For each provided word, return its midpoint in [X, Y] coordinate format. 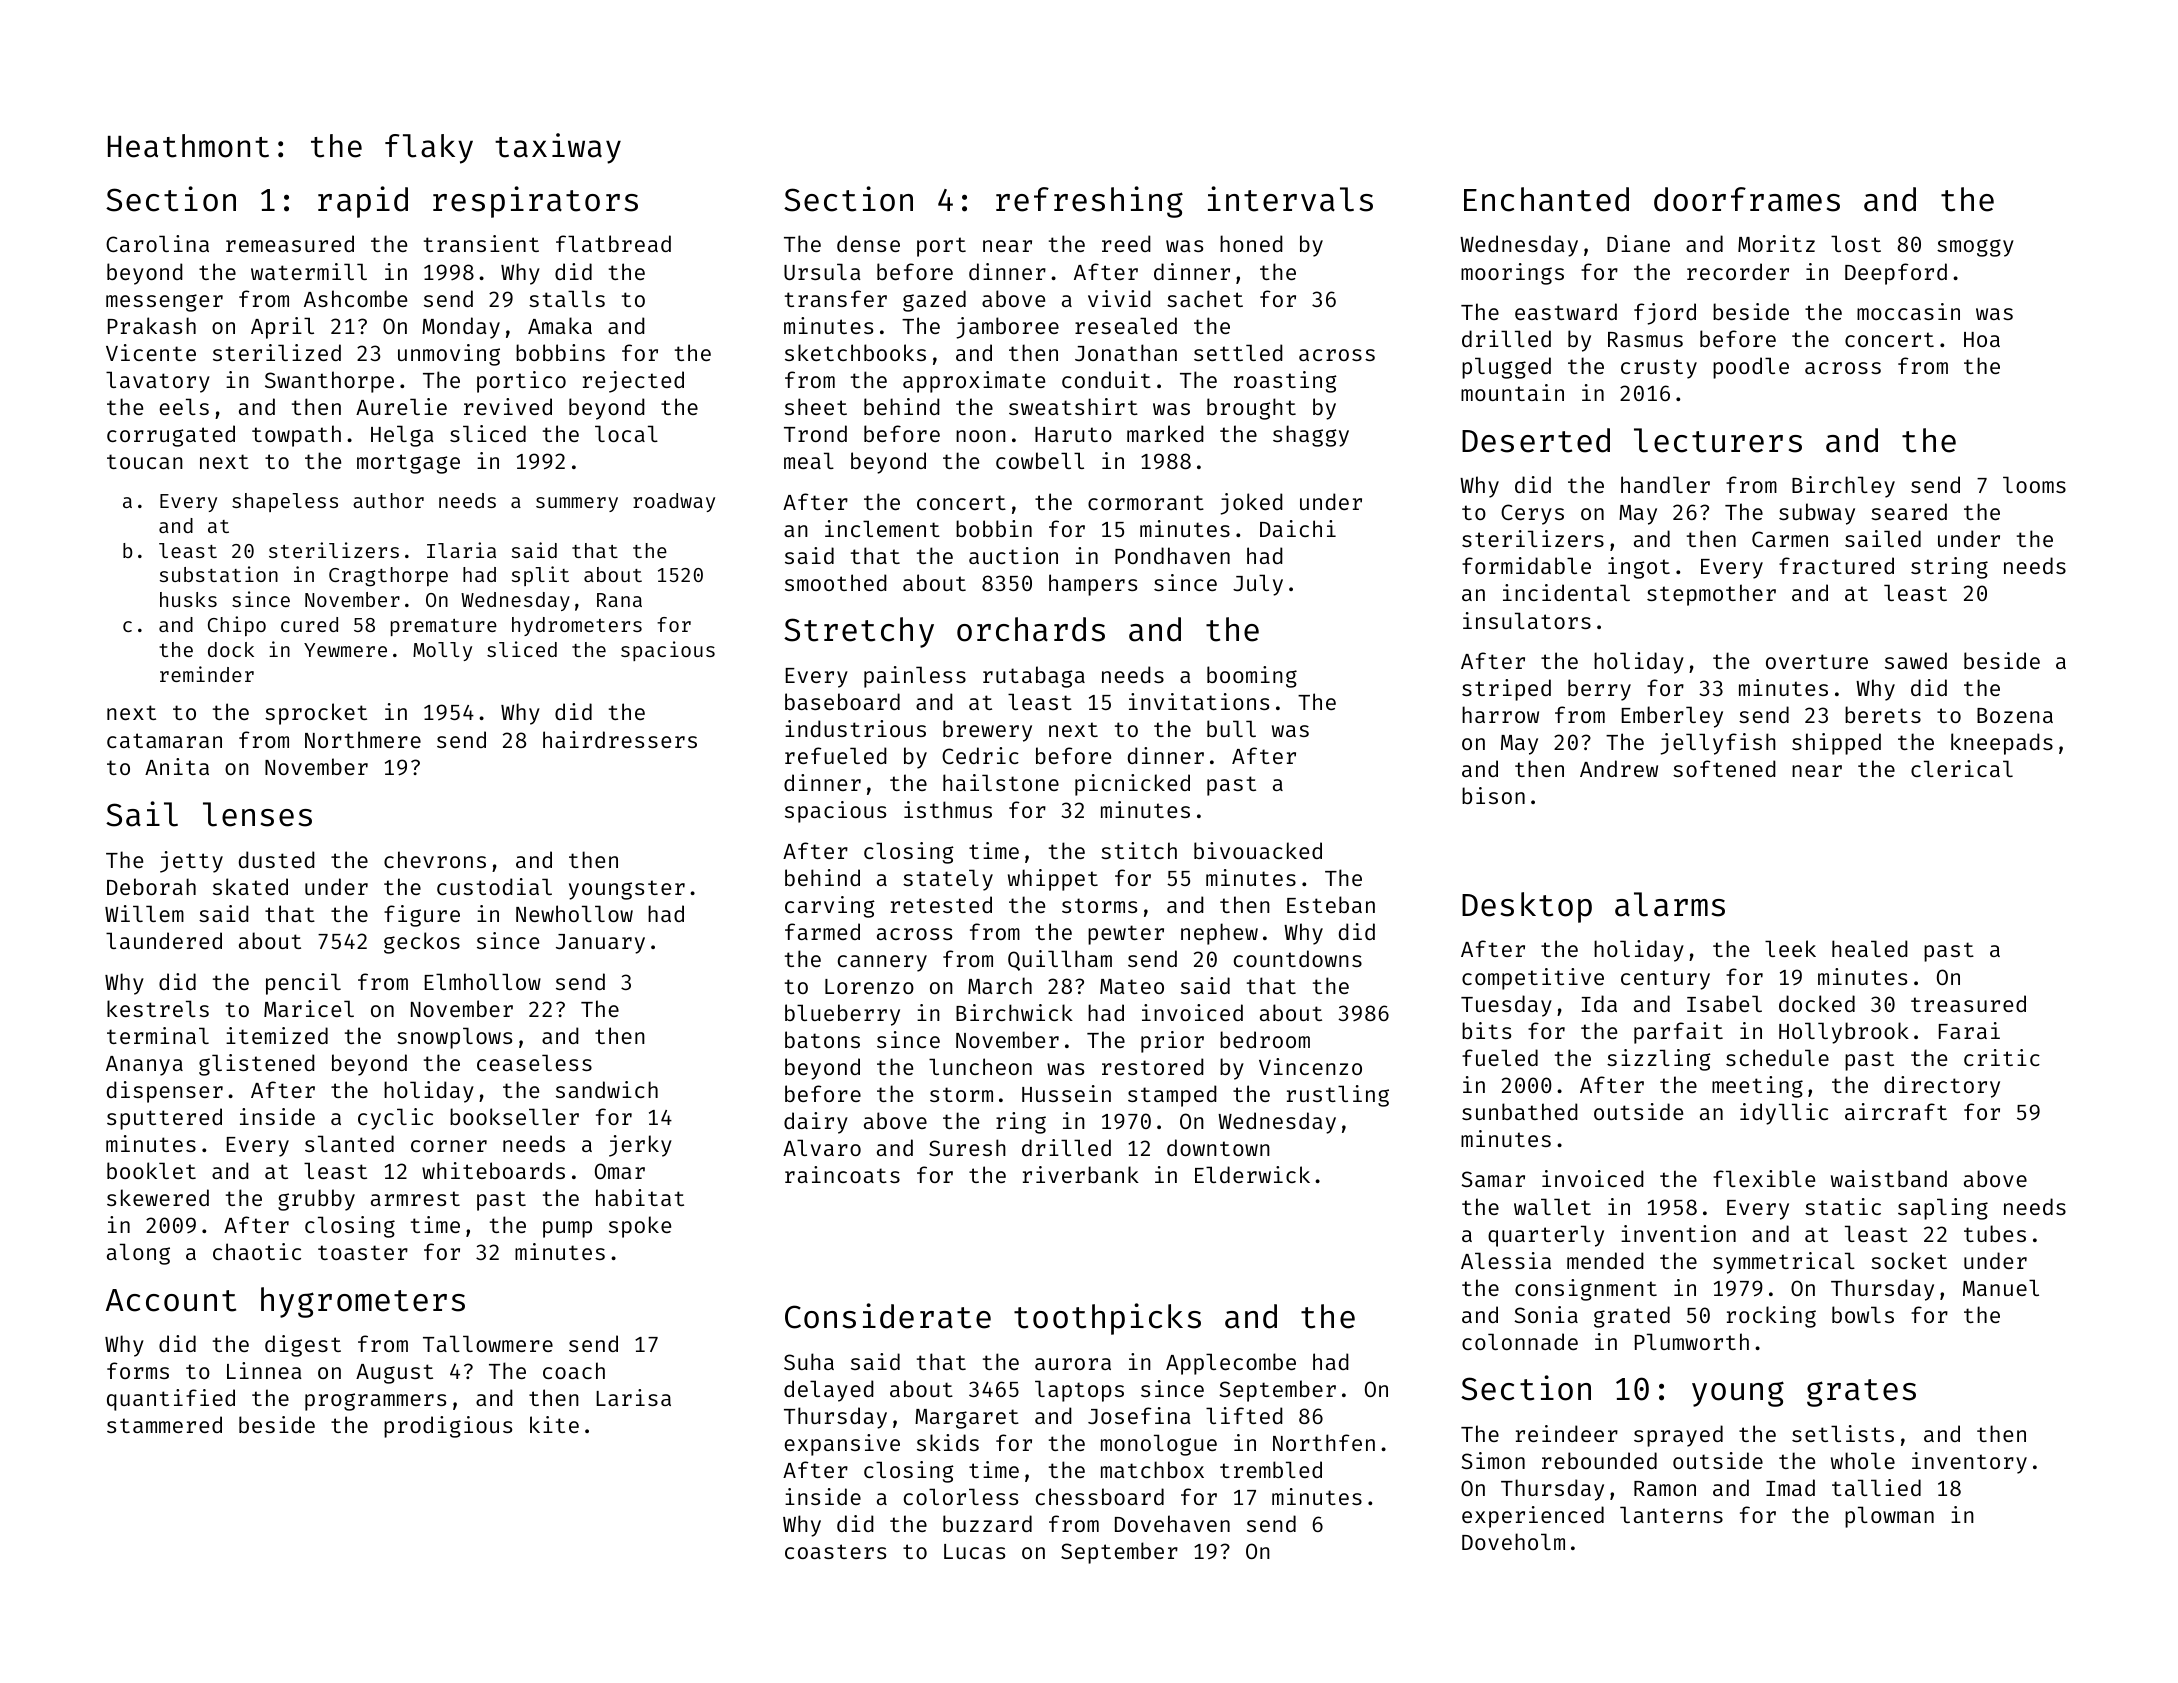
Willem [144, 913]
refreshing [1089, 202]
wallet [1552, 1206]
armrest [415, 1198]
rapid [363, 202]
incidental [1566, 592]
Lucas [974, 1551]
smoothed [836, 582]
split [540, 576]
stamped [1172, 1096]
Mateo [1132, 986]
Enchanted [1546, 199]
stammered [164, 1424]
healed [1870, 948]
